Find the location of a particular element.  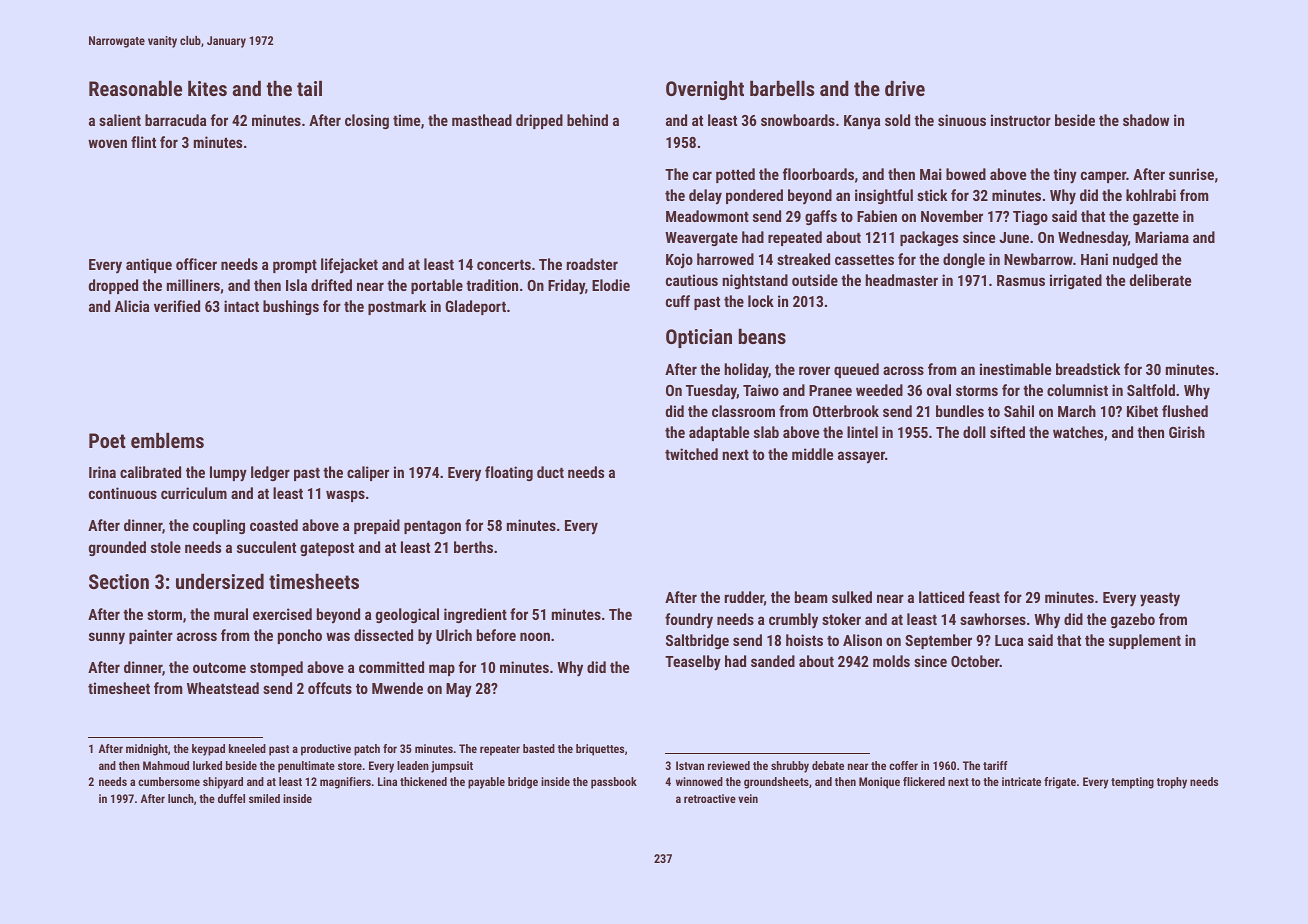

lunch is located at coordinates (181, 798).
